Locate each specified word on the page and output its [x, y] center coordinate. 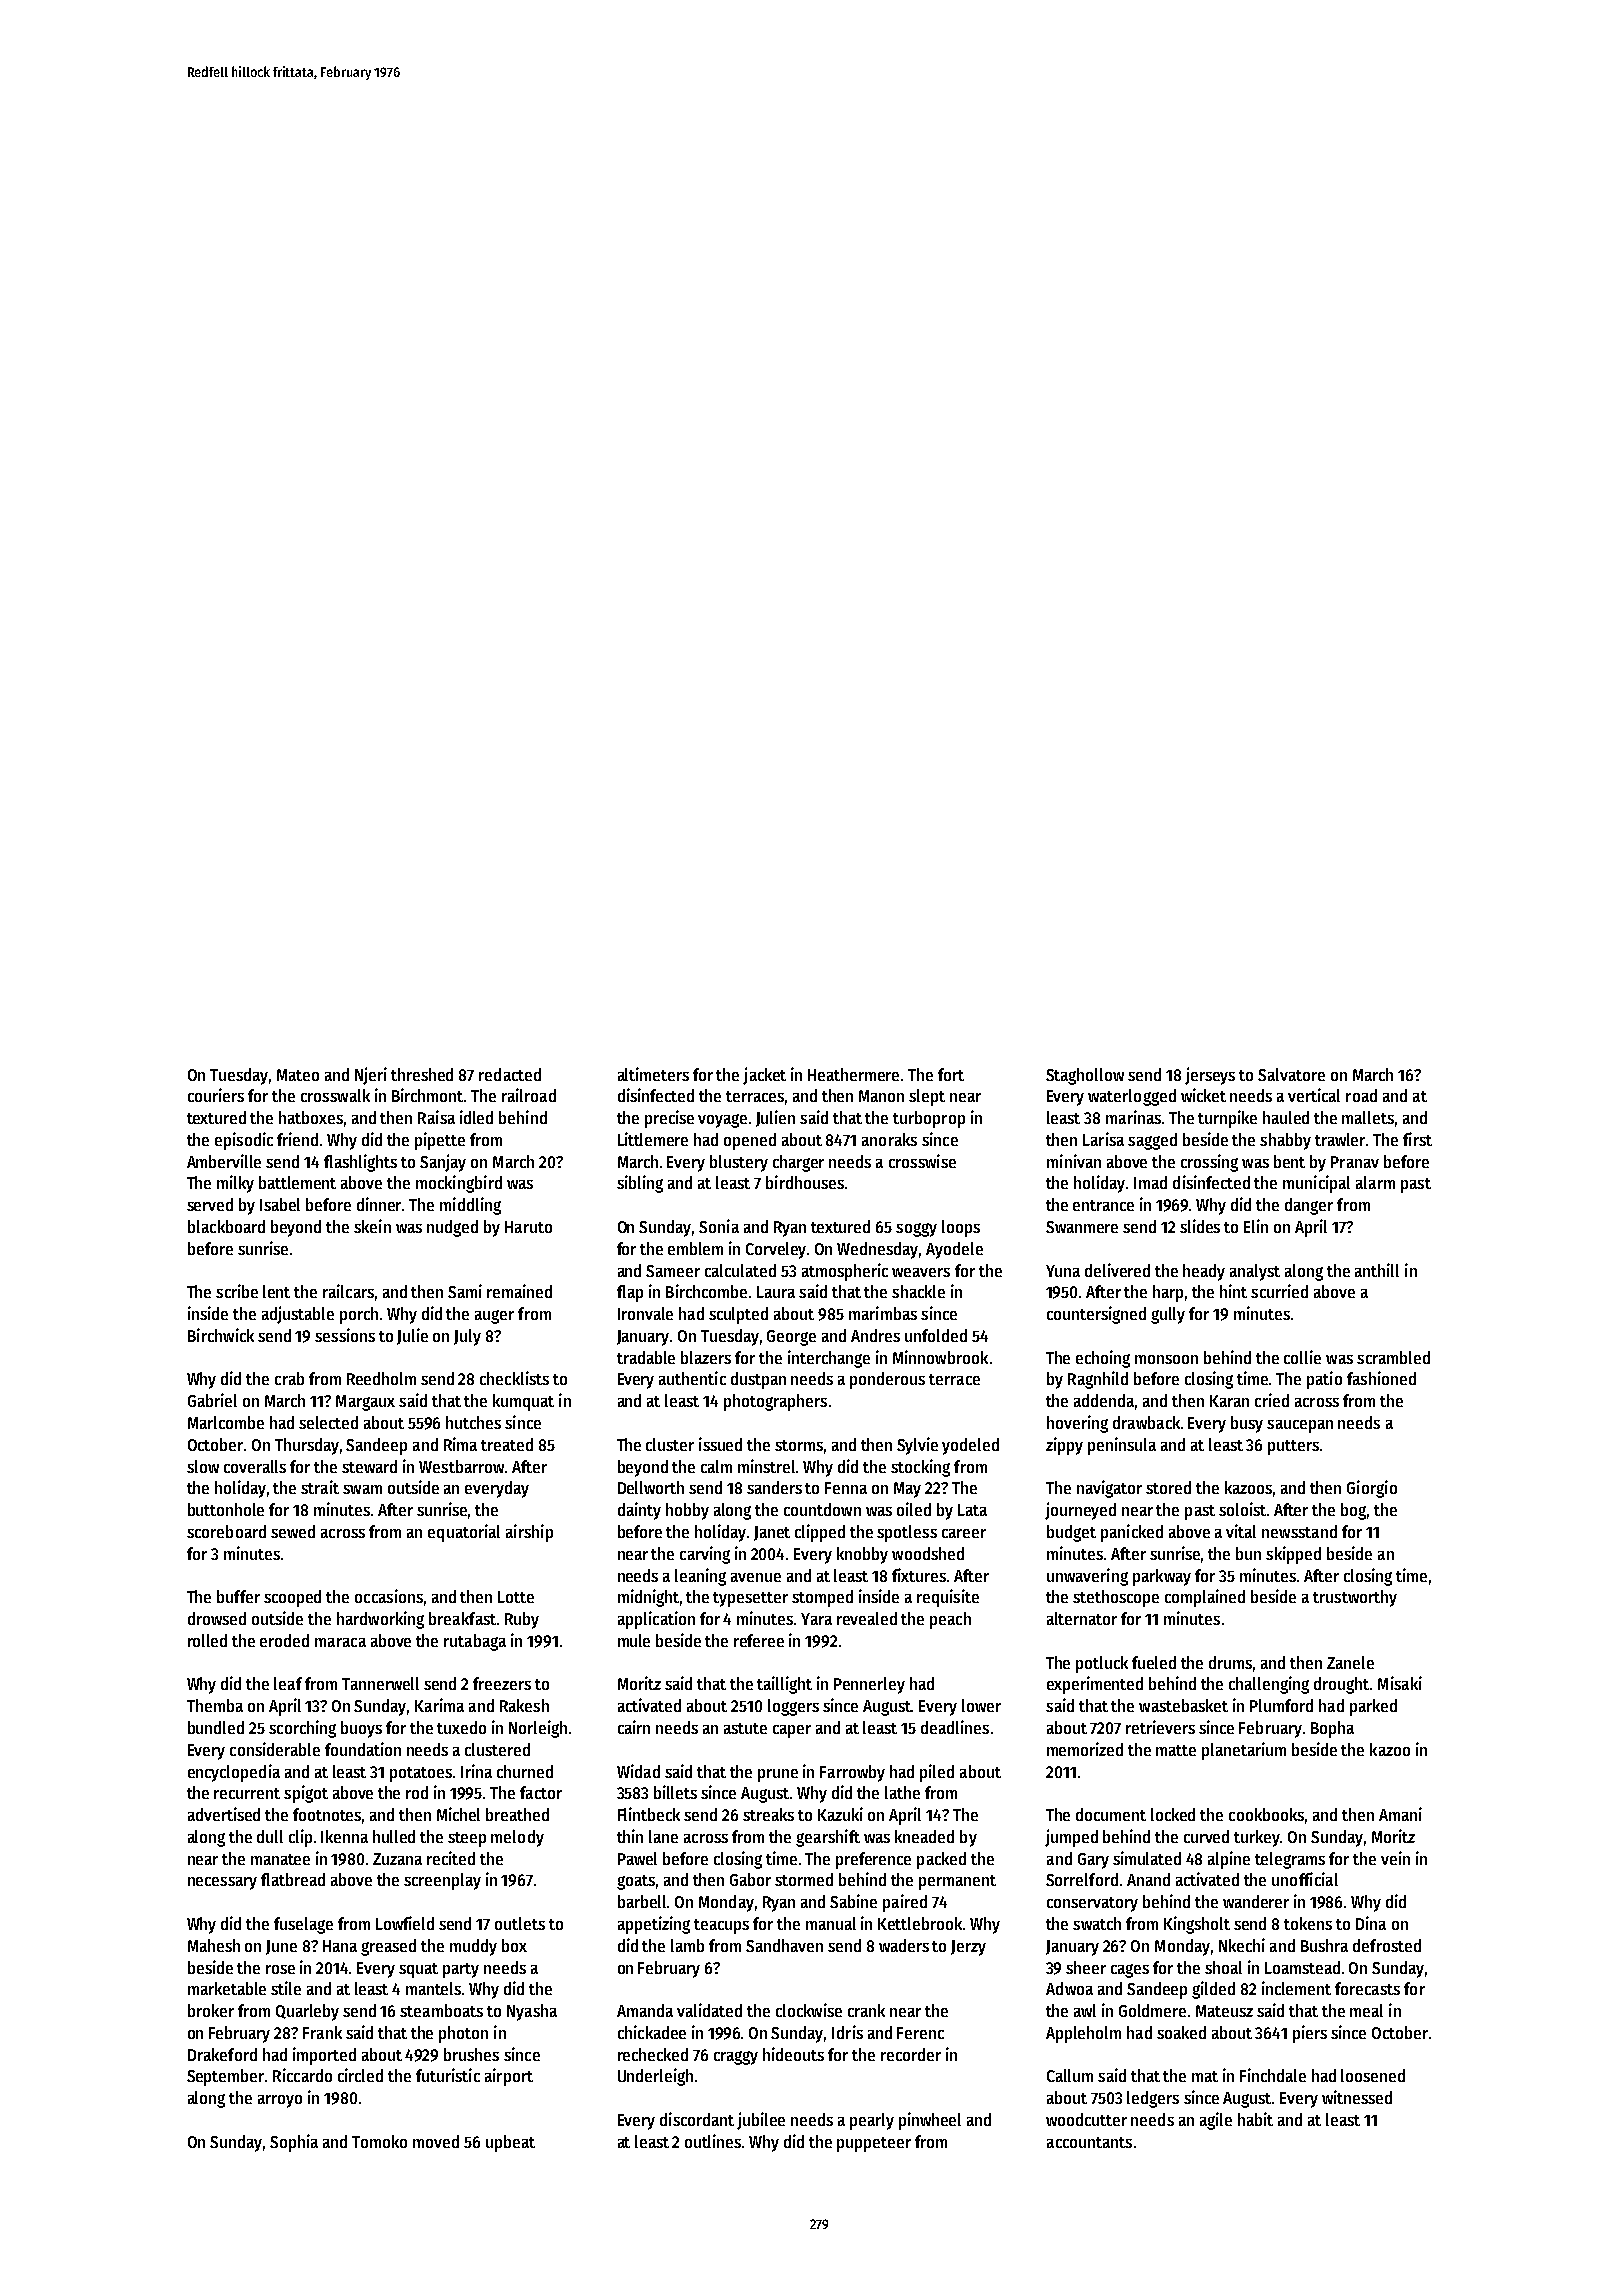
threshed [422, 1074]
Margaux [365, 1403]
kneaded [924, 1836]
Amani [1400, 1814]
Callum [1070, 2075]
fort [951, 1074]
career [964, 1533]
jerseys [1210, 1076]
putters [1293, 1447]
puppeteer [874, 2144]
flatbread [293, 1879]
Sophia [294, 2143]
